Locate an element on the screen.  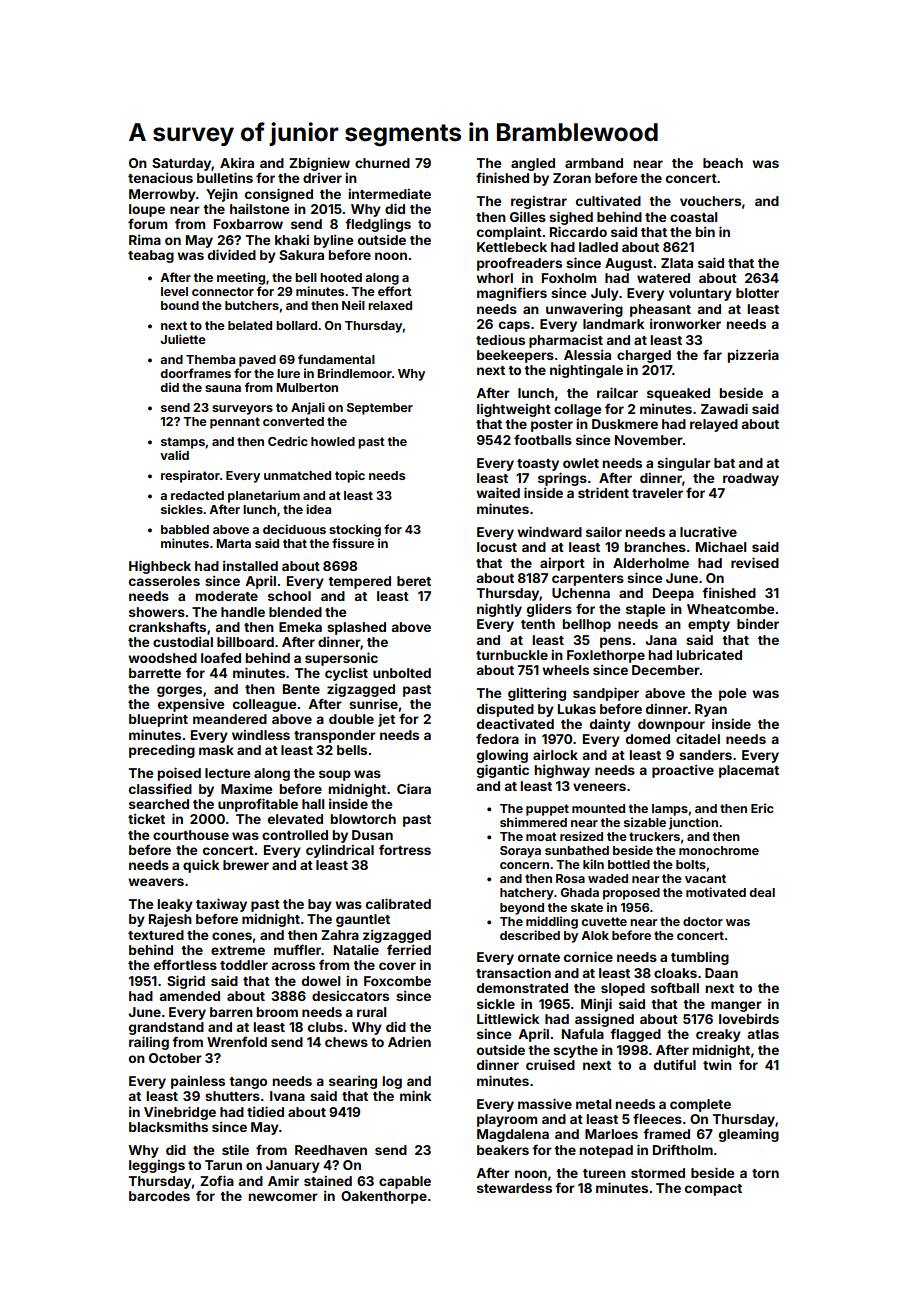
blended is located at coordinates (295, 612).
